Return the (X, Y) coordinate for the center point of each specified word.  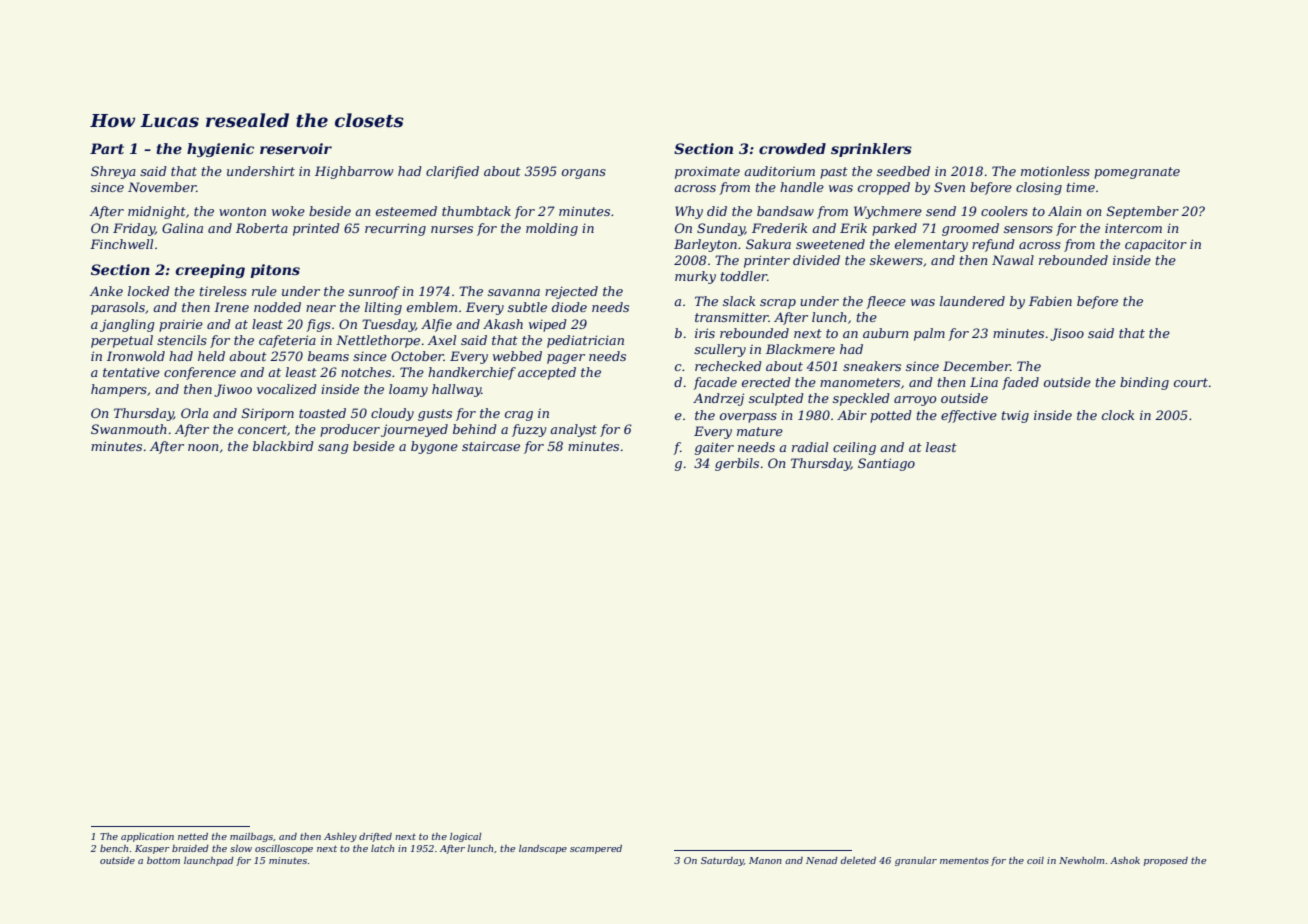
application (147, 837)
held (211, 356)
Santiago (886, 464)
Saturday (722, 861)
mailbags (251, 837)
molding (552, 229)
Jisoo (1067, 334)
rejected (571, 292)
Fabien (1050, 301)
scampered (596, 849)
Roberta (262, 228)
